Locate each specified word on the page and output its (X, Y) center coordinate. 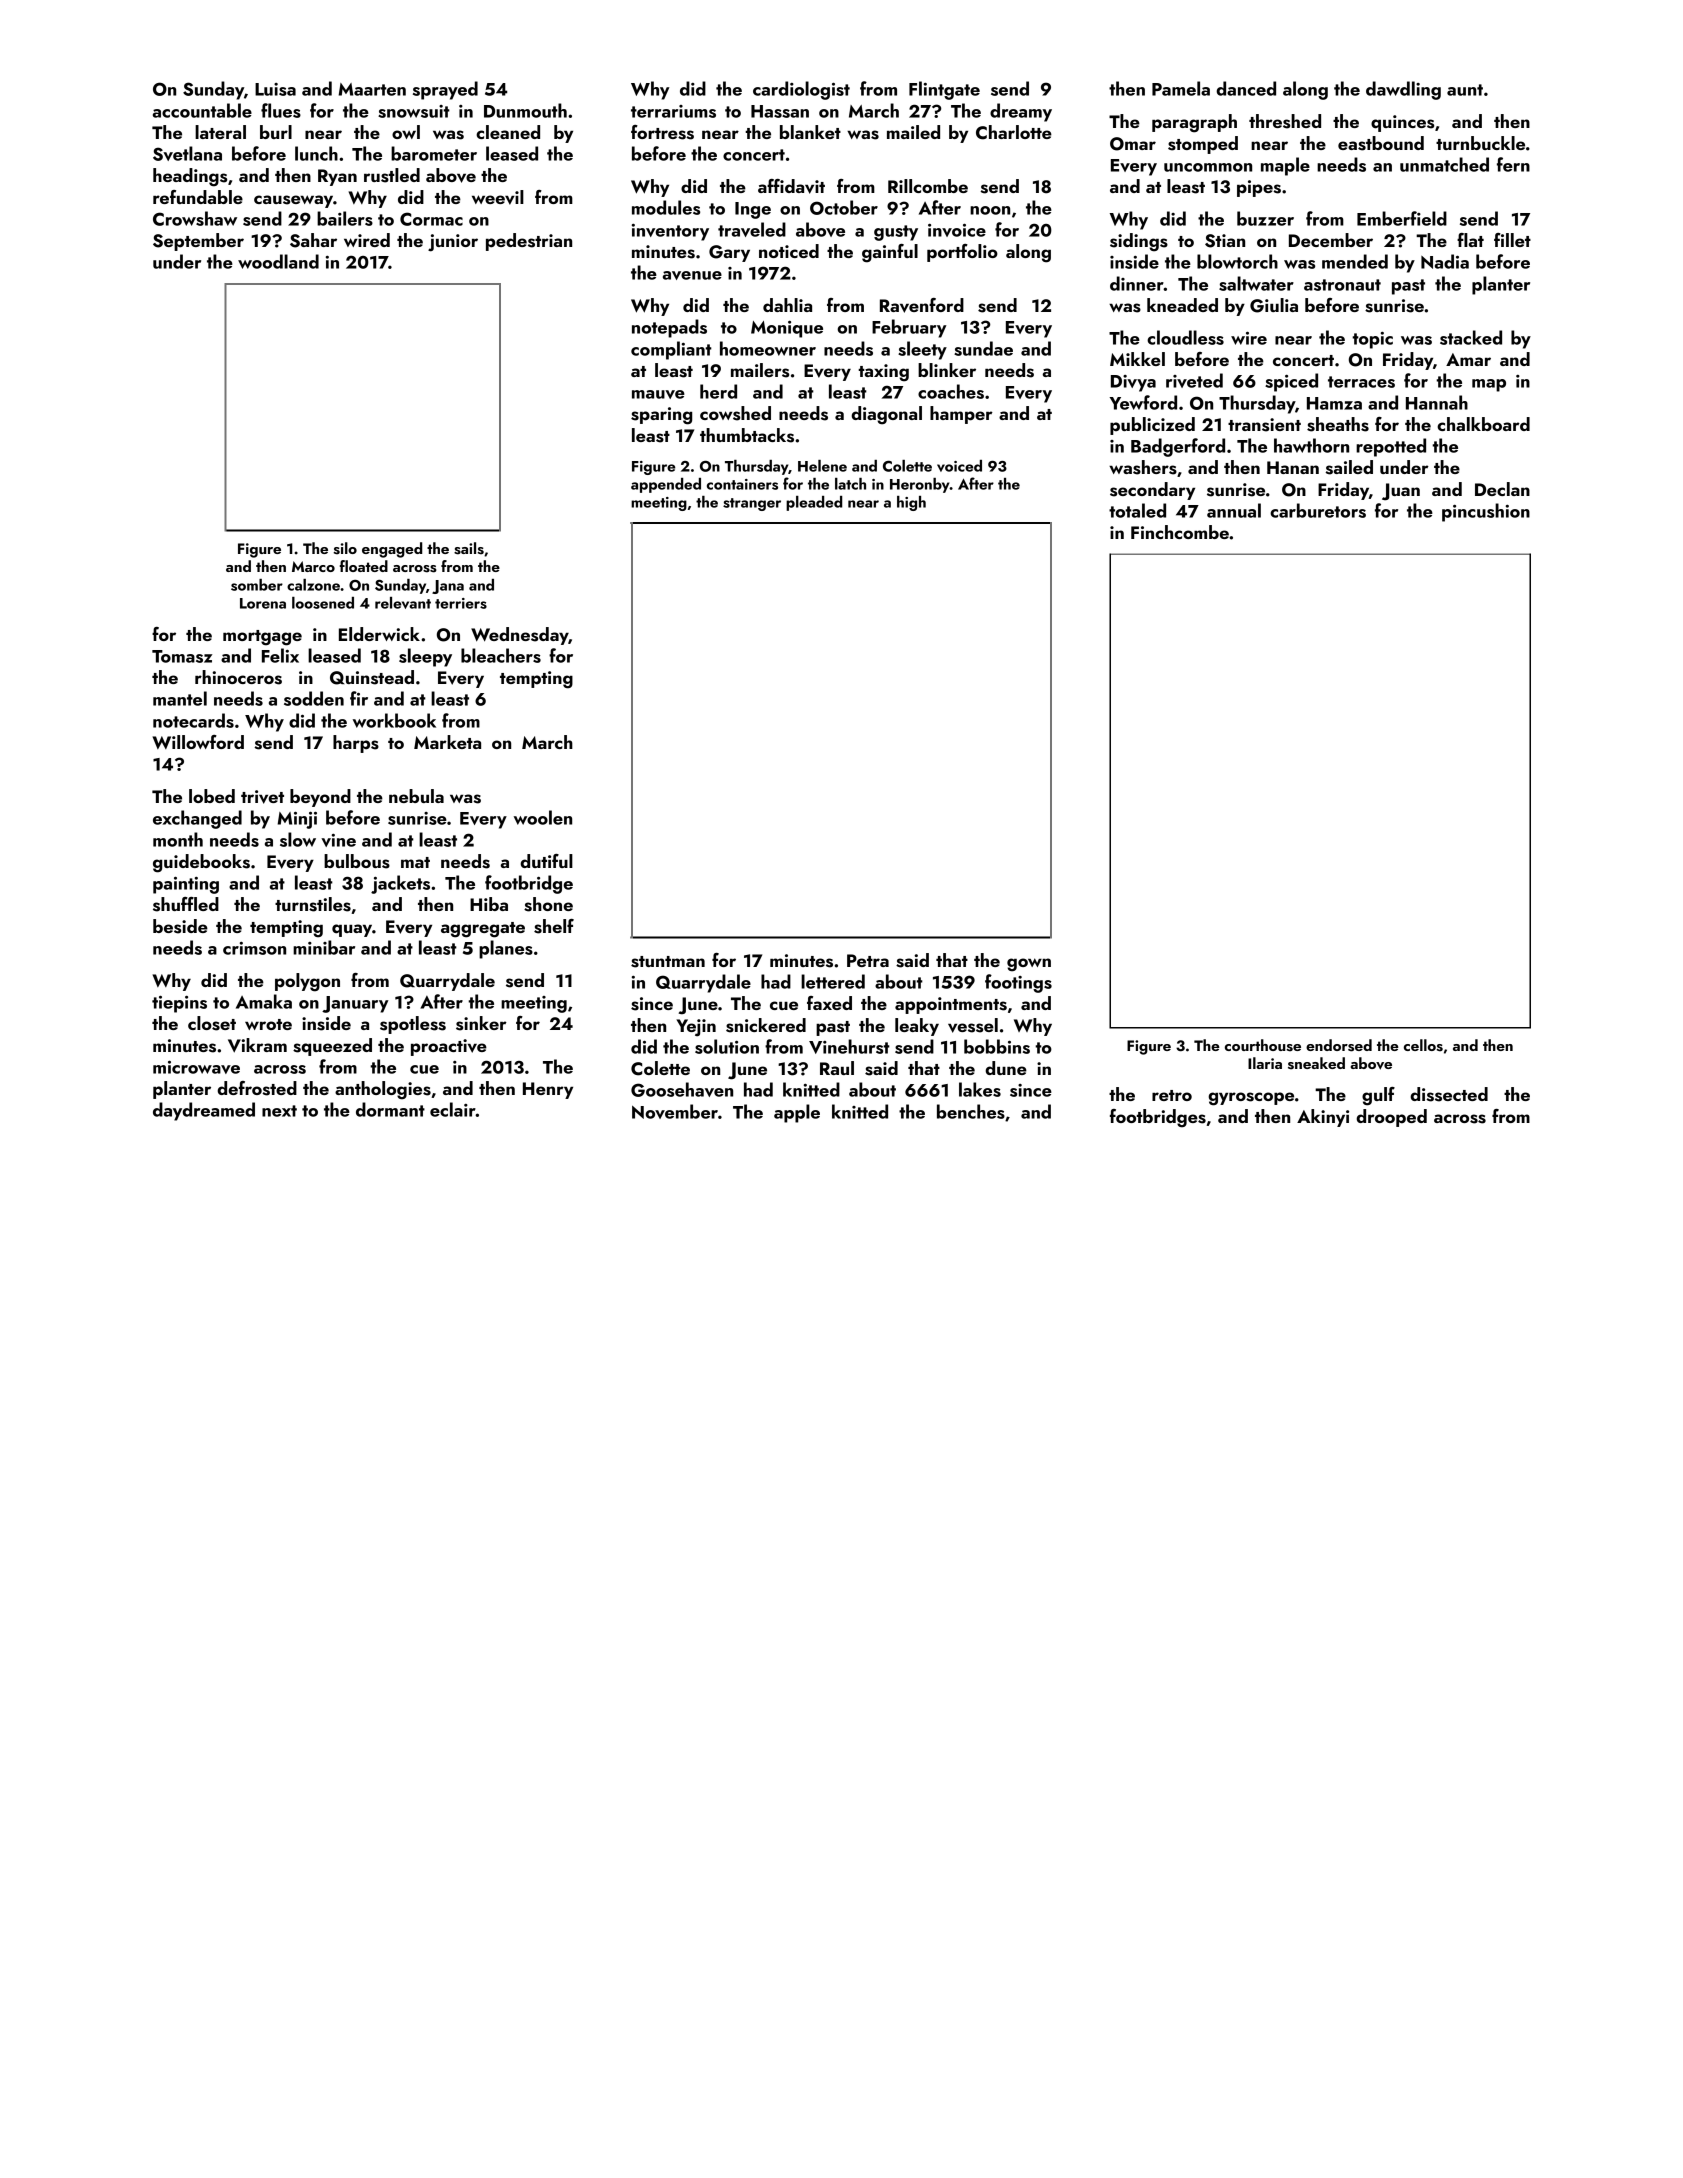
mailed (913, 132)
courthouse (1263, 1045)
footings (1018, 983)
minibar (324, 947)
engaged (392, 550)
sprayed (445, 90)
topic (1372, 340)
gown (1029, 965)
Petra (868, 960)
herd (718, 391)
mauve (658, 394)
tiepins (179, 1004)
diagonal (886, 415)
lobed (212, 796)
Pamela (1181, 88)
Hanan (1293, 467)
